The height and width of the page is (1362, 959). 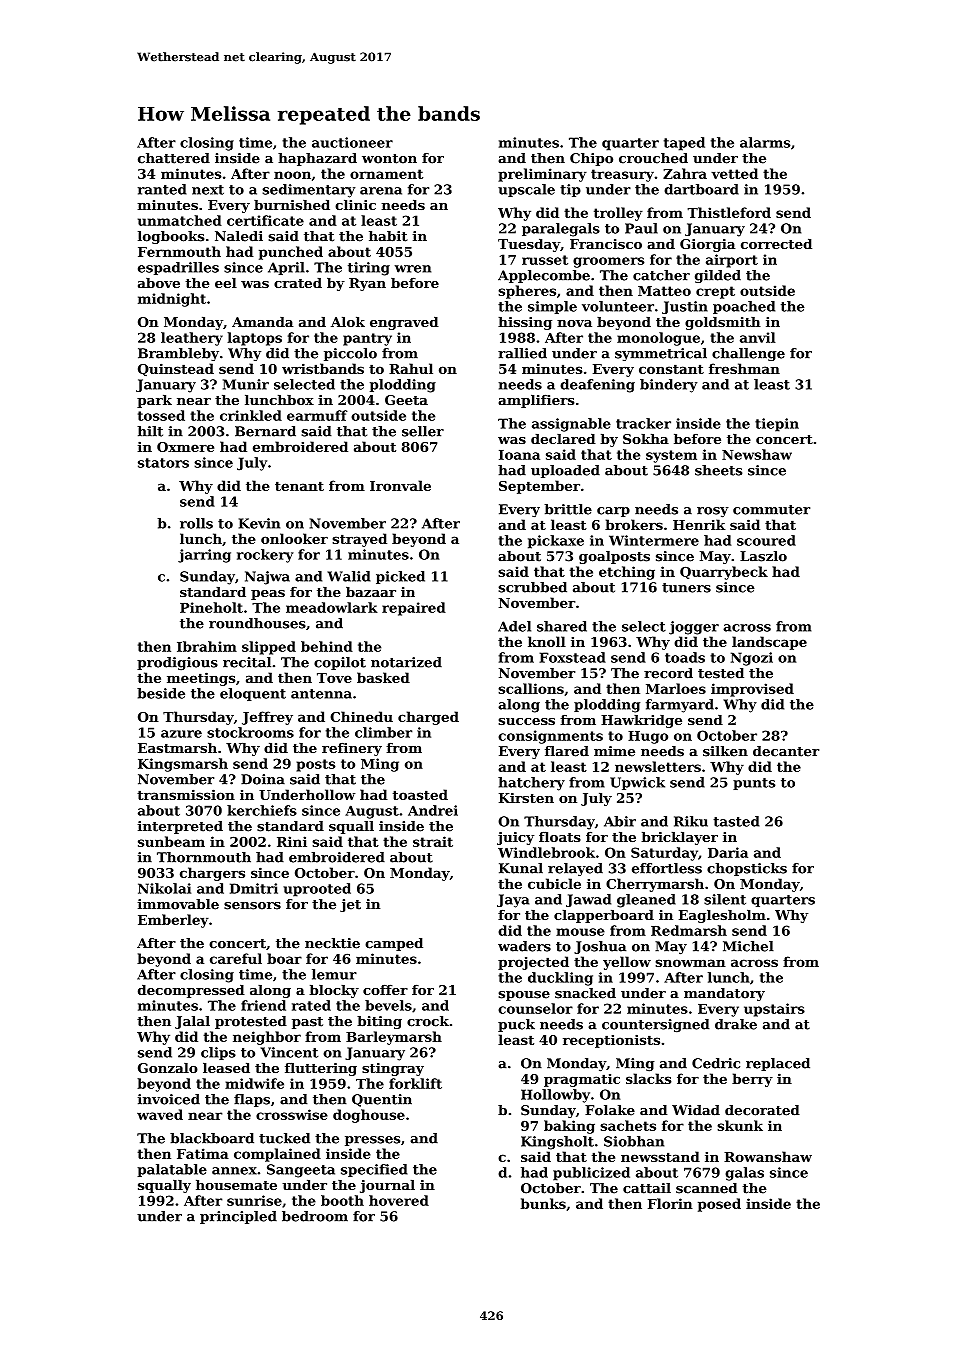 What do you see at coordinates (204, 556) in the page?
I see `jarring` at bounding box center [204, 556].
